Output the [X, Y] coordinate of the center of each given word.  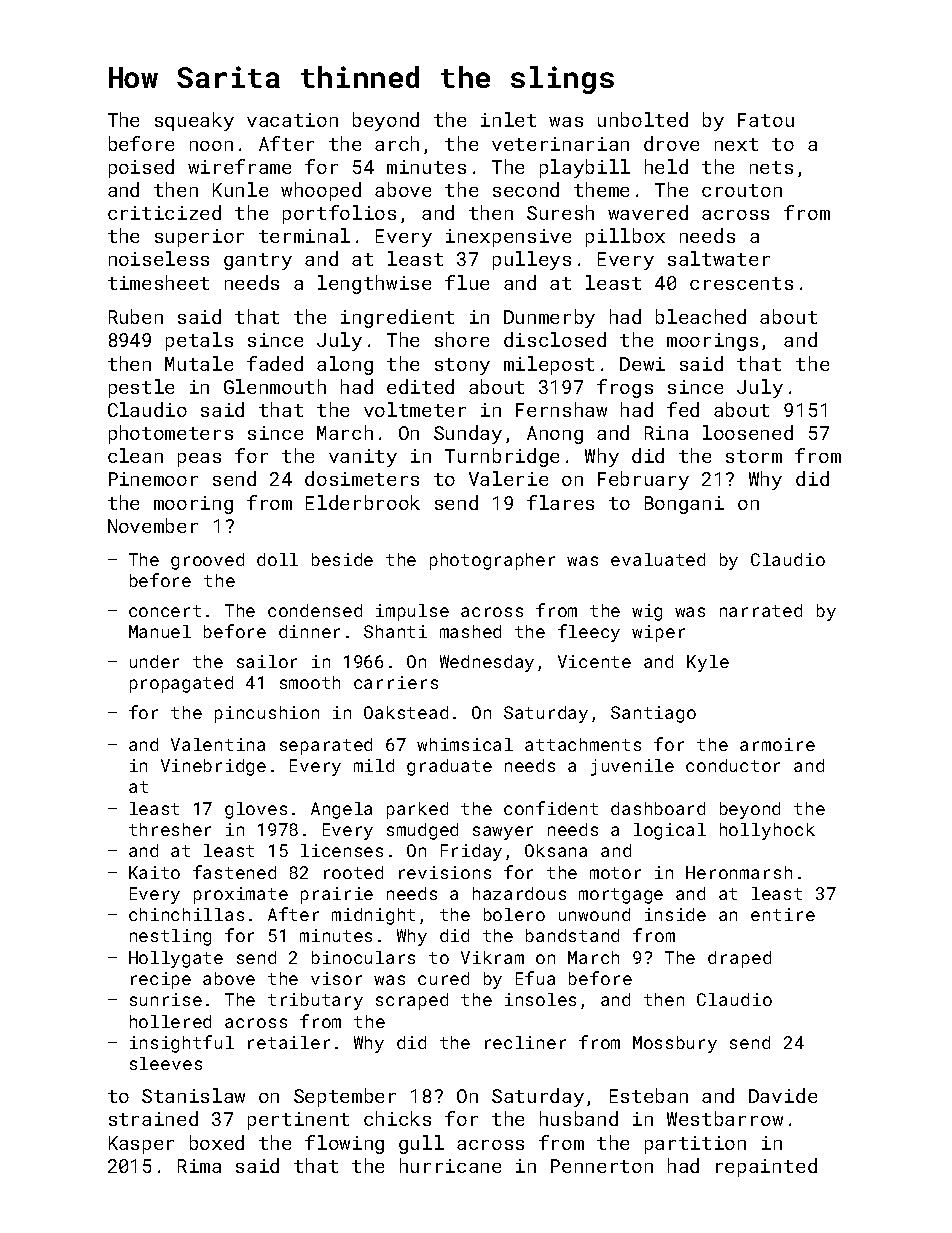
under [154, 661]
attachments [583, 744]
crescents [741, 283]
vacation [292, 120]
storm [754, 456]
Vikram [492, 957]
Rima [199, 1166]
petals [199, 341]
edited [420, 386]
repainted [766, 1167]
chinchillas [186, 914]
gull [421, 1144]
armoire [777, 744]
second [526, 189]
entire [783, 914]
